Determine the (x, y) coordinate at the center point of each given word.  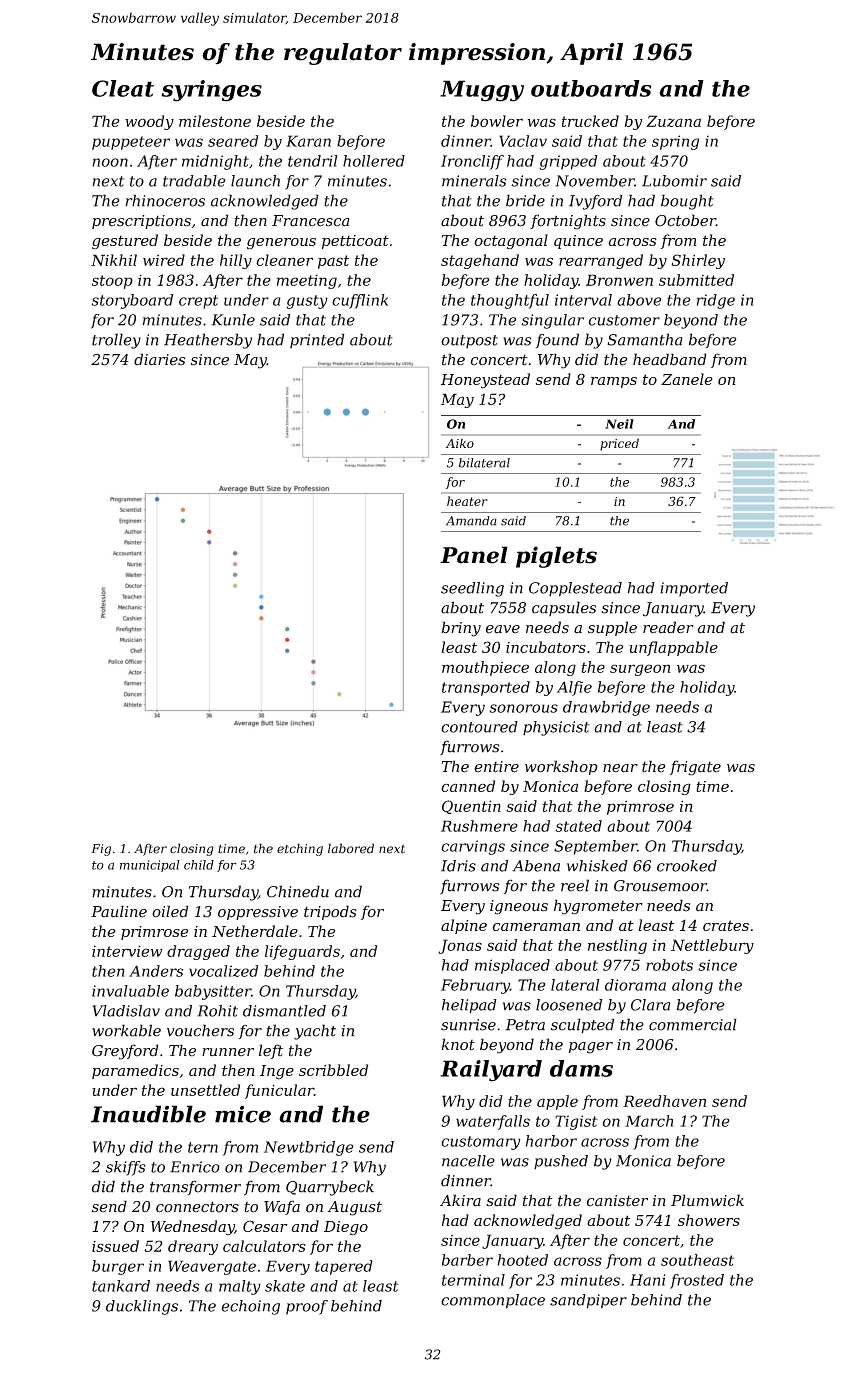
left (271, 1051)
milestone (215, 121)
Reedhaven (664, 1101)
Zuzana (673, 121)
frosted (697, 1281)
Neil (619, 424)
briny (461, 629)
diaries (159, 359)
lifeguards (302, 952)
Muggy (482, 91)
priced (619, 444)
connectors (197, 1207)
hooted (522, 1260)
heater (467, 501)
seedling (472, 589)
